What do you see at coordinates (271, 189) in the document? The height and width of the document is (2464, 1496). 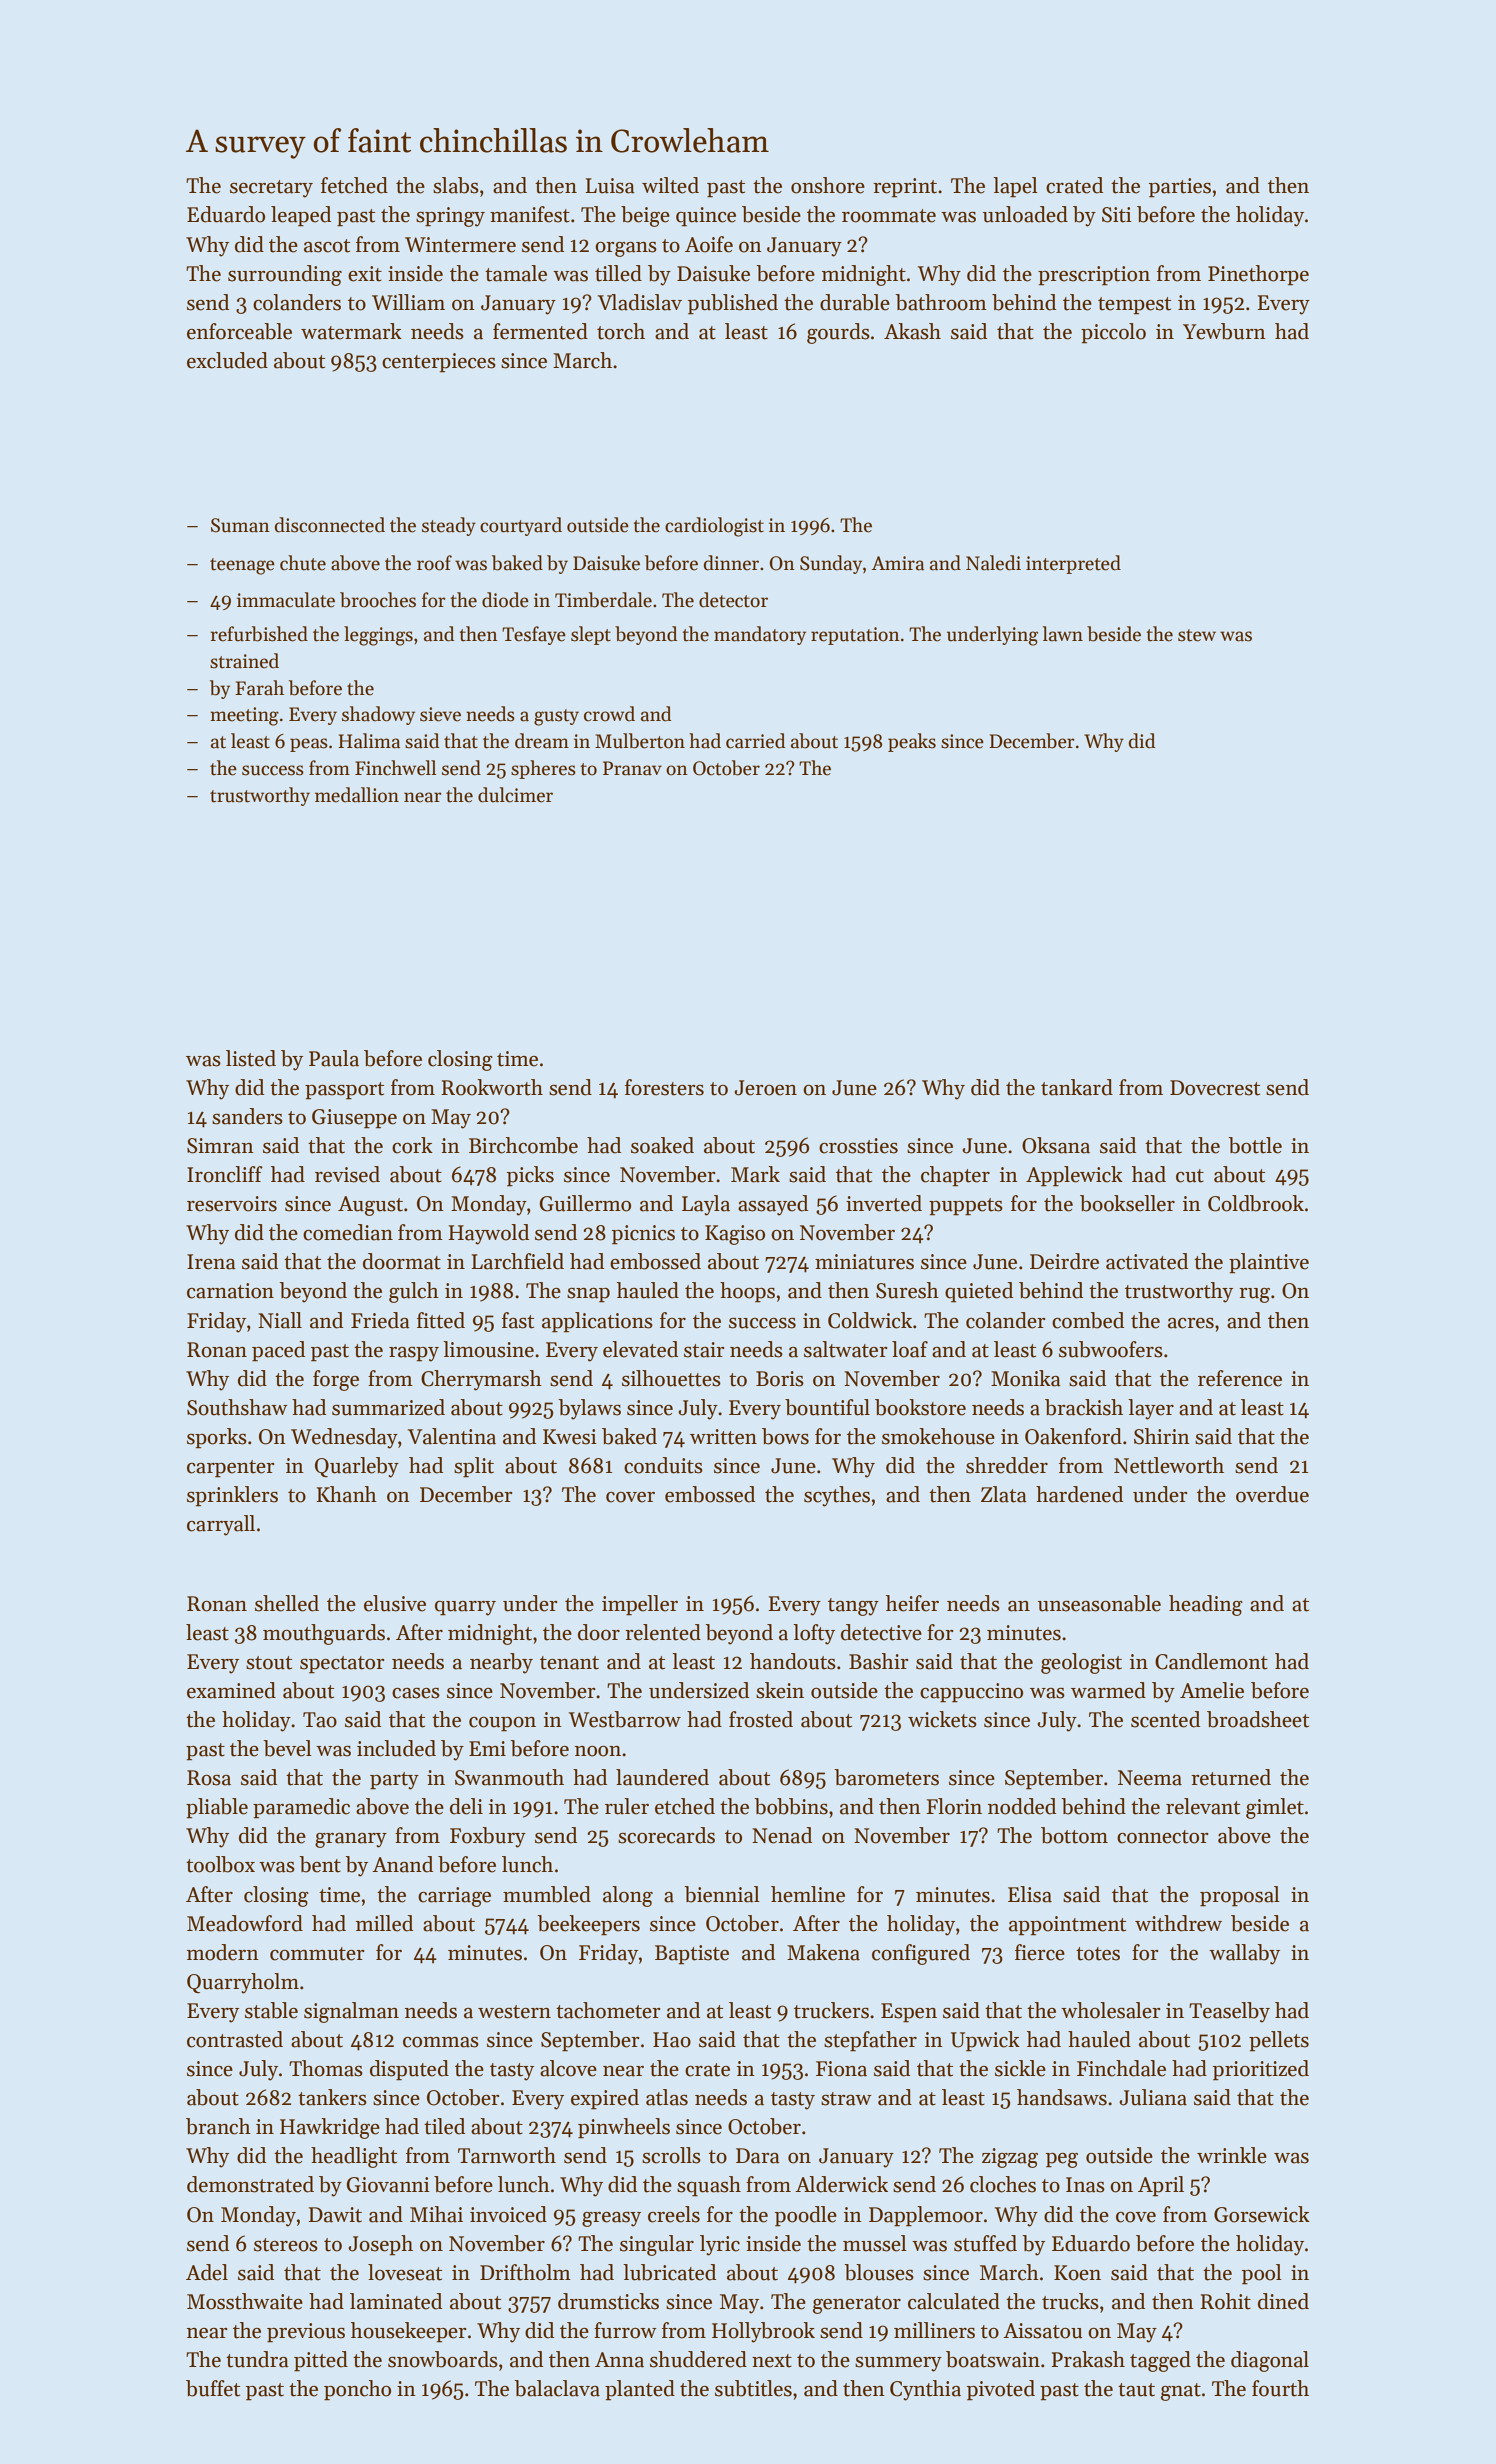 I see `secretary` at bounding box center [271, 189].
